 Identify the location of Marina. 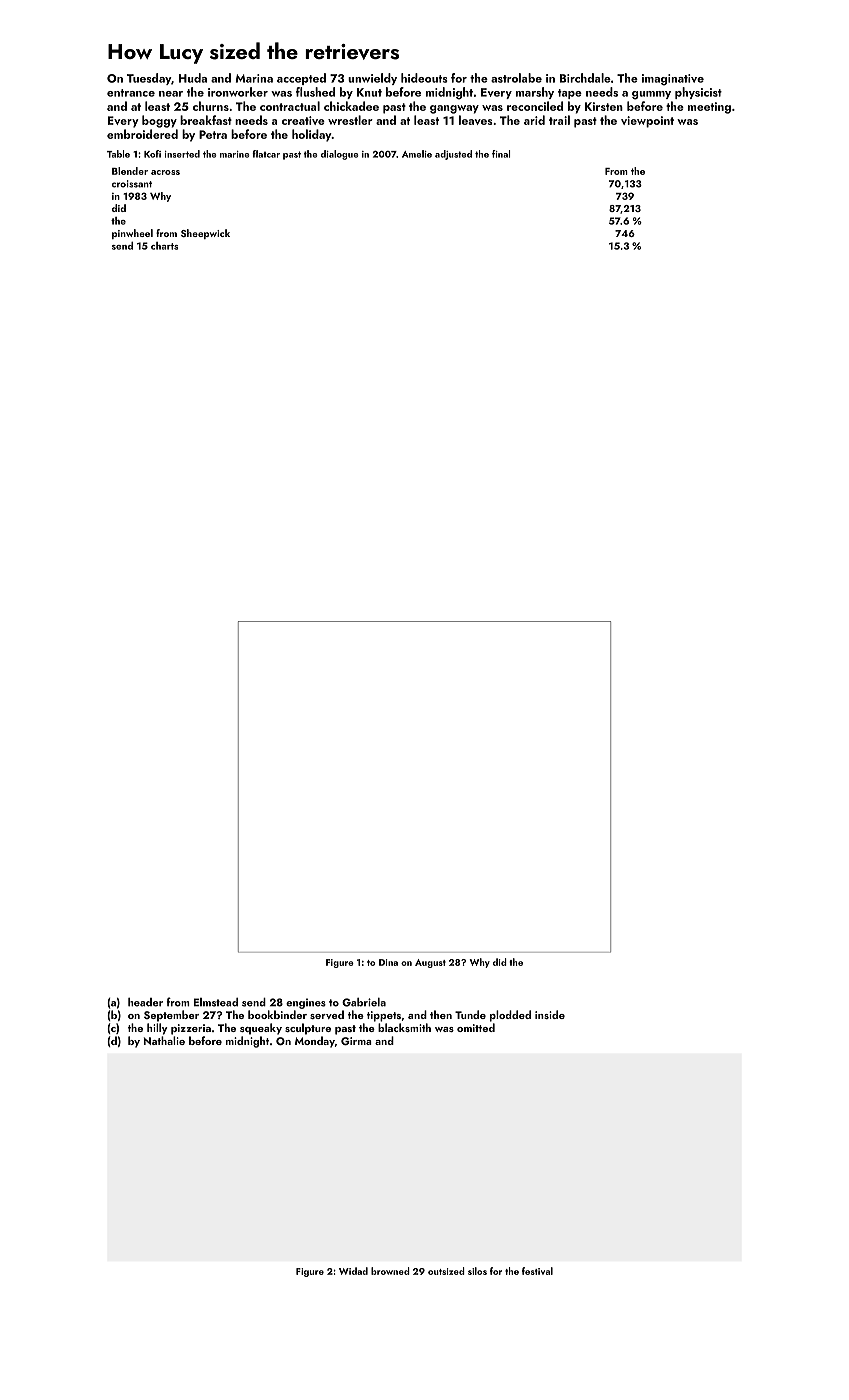
(254, 78).
